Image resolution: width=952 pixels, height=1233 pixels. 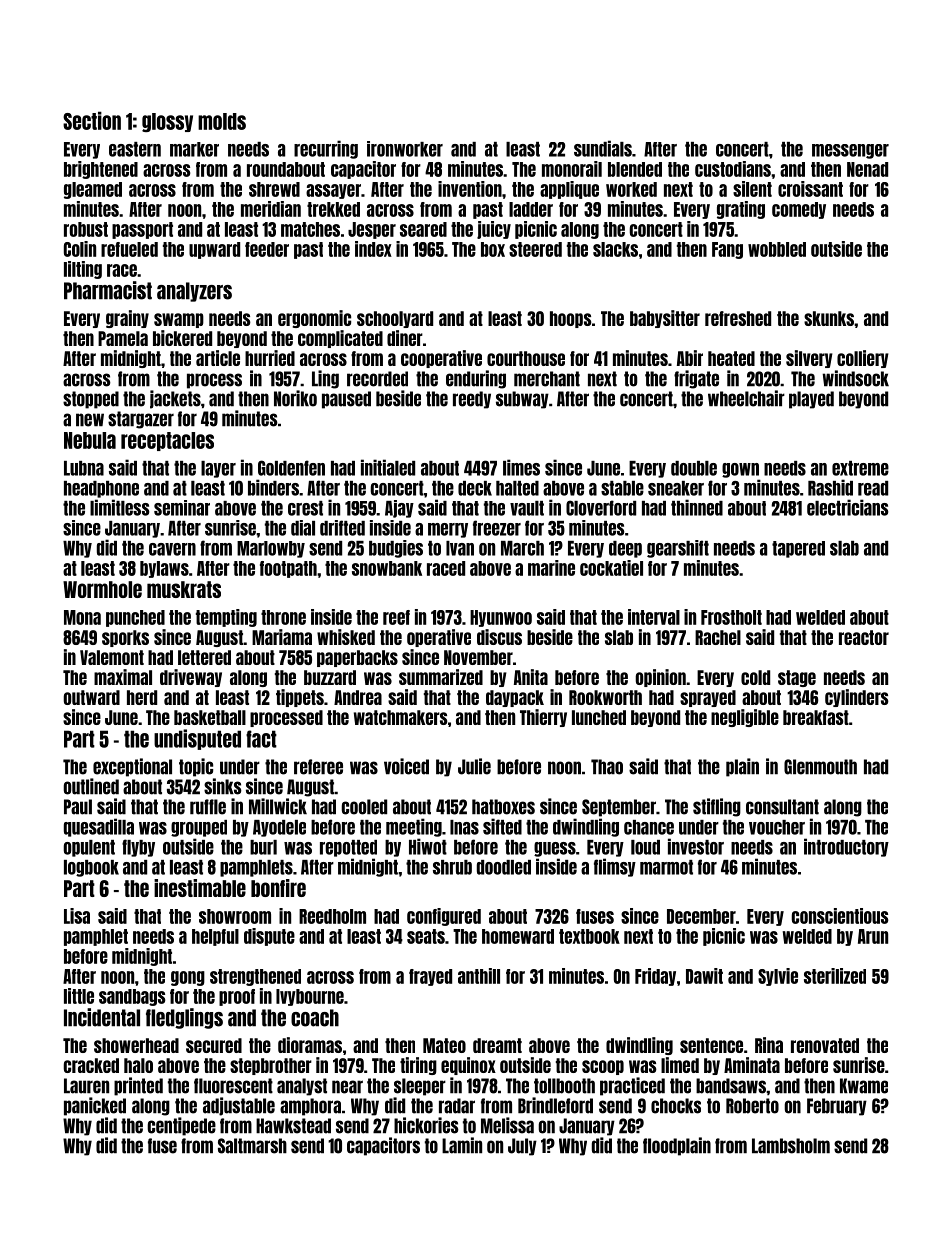 I want to click on November, so click(x=478, y=657).
